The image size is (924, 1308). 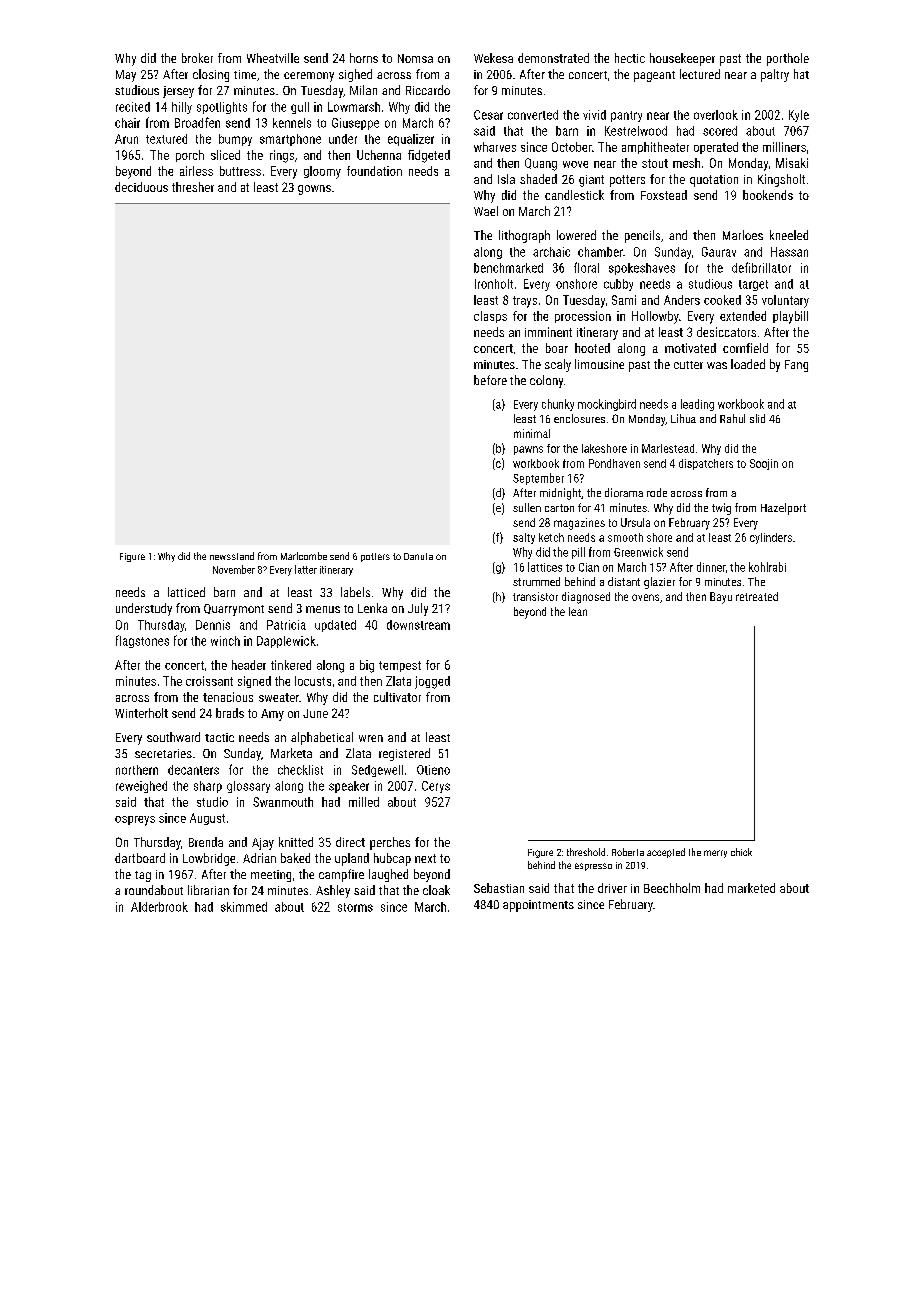 I want to click on August, so click(x=207, y=819).
